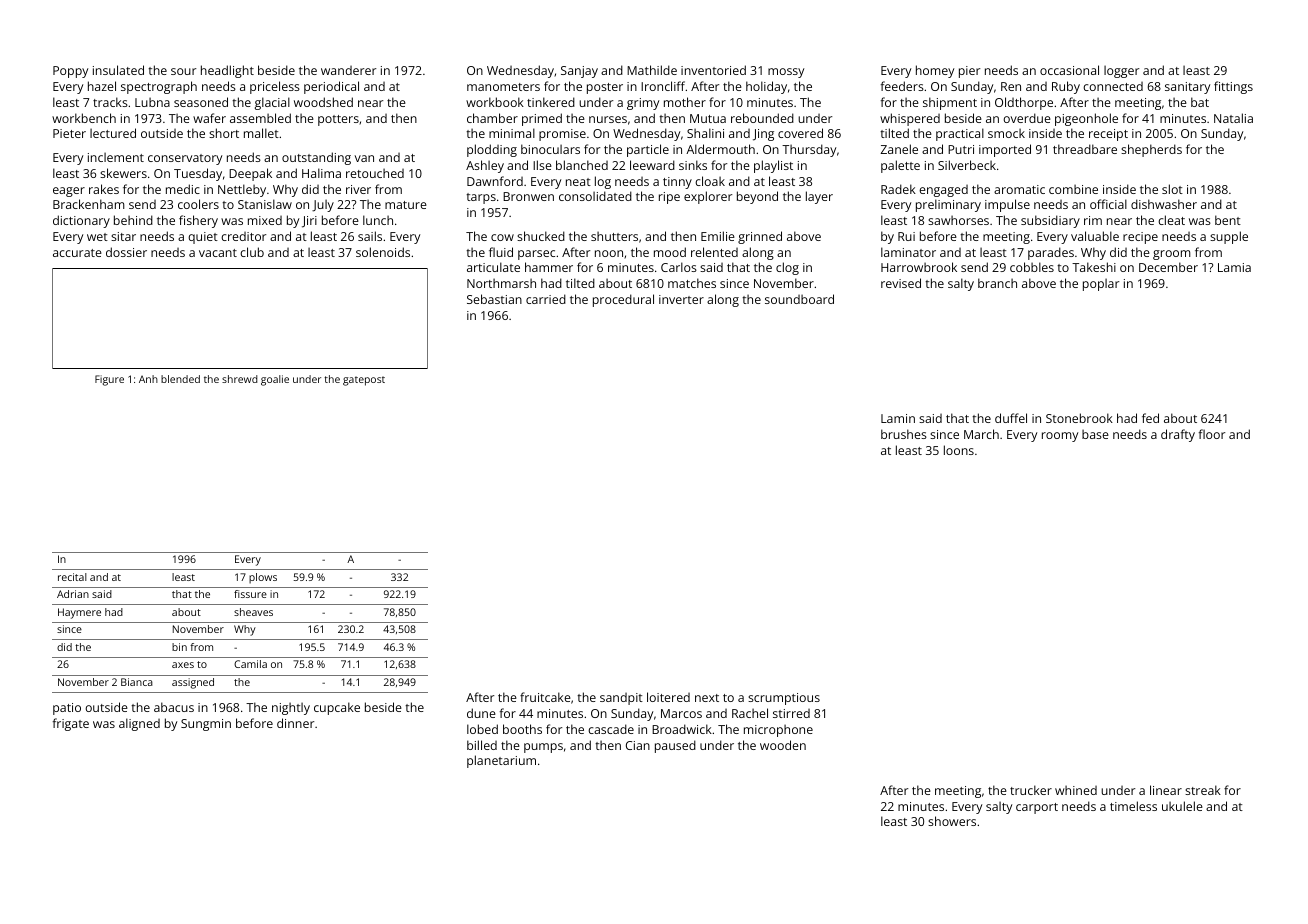  Describe the element at coordinates (799, 299) in the screenshot. I see `soundboard` at that location.
